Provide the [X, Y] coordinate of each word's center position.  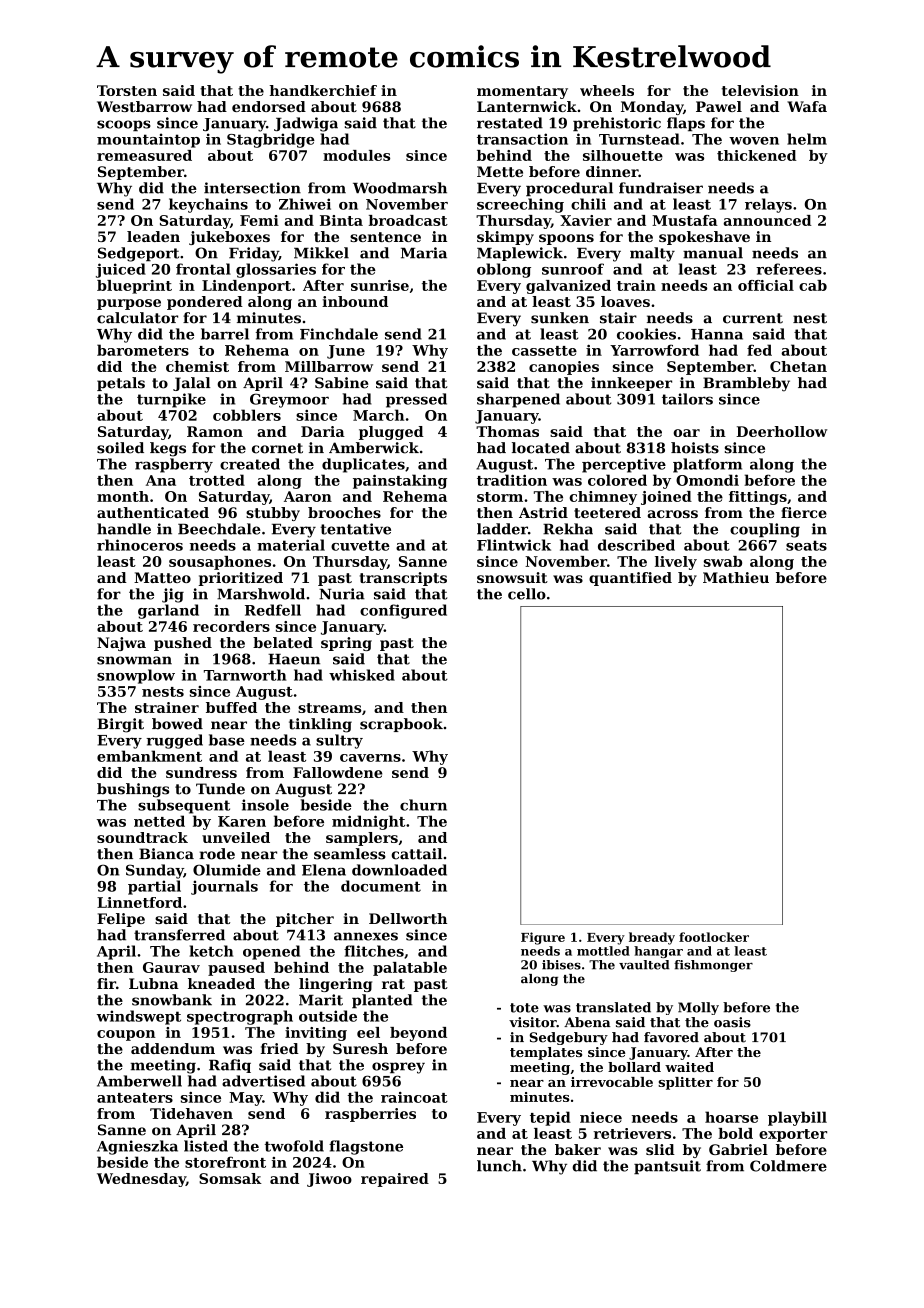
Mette [500, 171]
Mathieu [736, 577]
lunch [499, 1166]
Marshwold [261, 594]
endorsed [269, 106]
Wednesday [141, 1180]
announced [767, 220]
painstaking [400, 481]
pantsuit [667, 1167]
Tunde [220, 789]
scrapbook [401, 725]
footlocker [714, 937]
